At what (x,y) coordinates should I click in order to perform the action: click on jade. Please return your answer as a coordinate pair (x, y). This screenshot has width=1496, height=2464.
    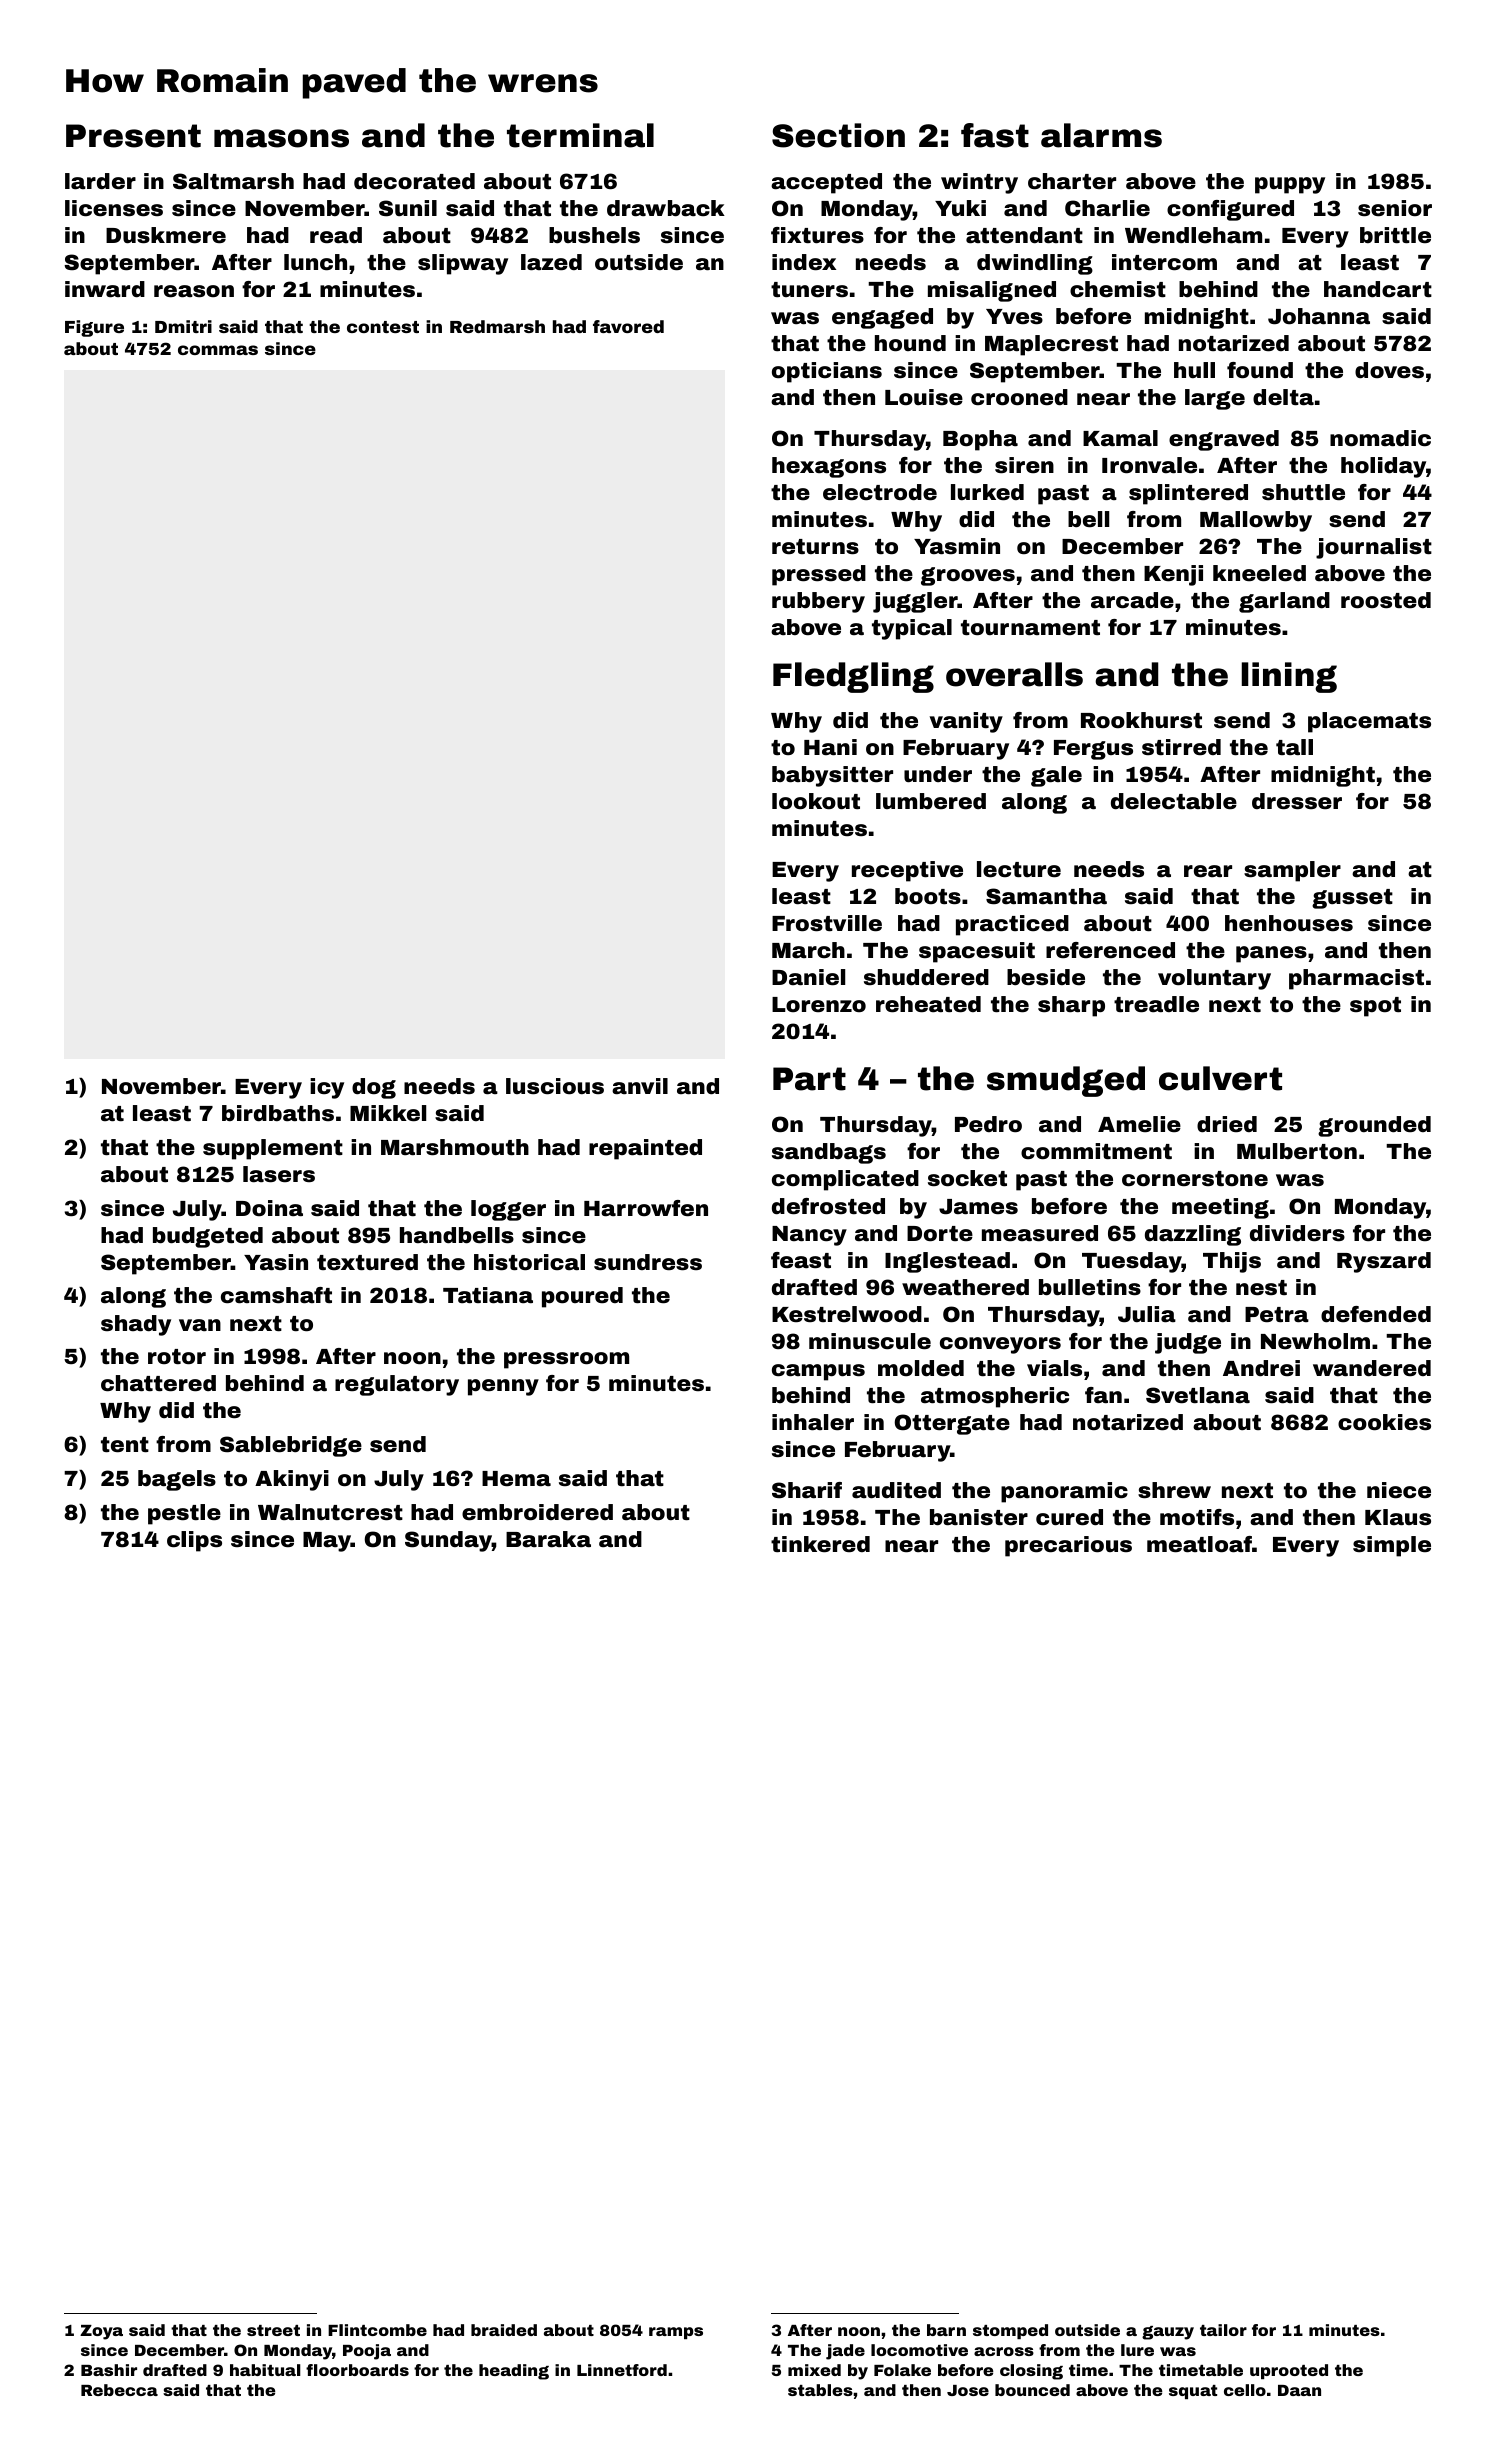
    Looking at the image, I should click on (845, 2352).
